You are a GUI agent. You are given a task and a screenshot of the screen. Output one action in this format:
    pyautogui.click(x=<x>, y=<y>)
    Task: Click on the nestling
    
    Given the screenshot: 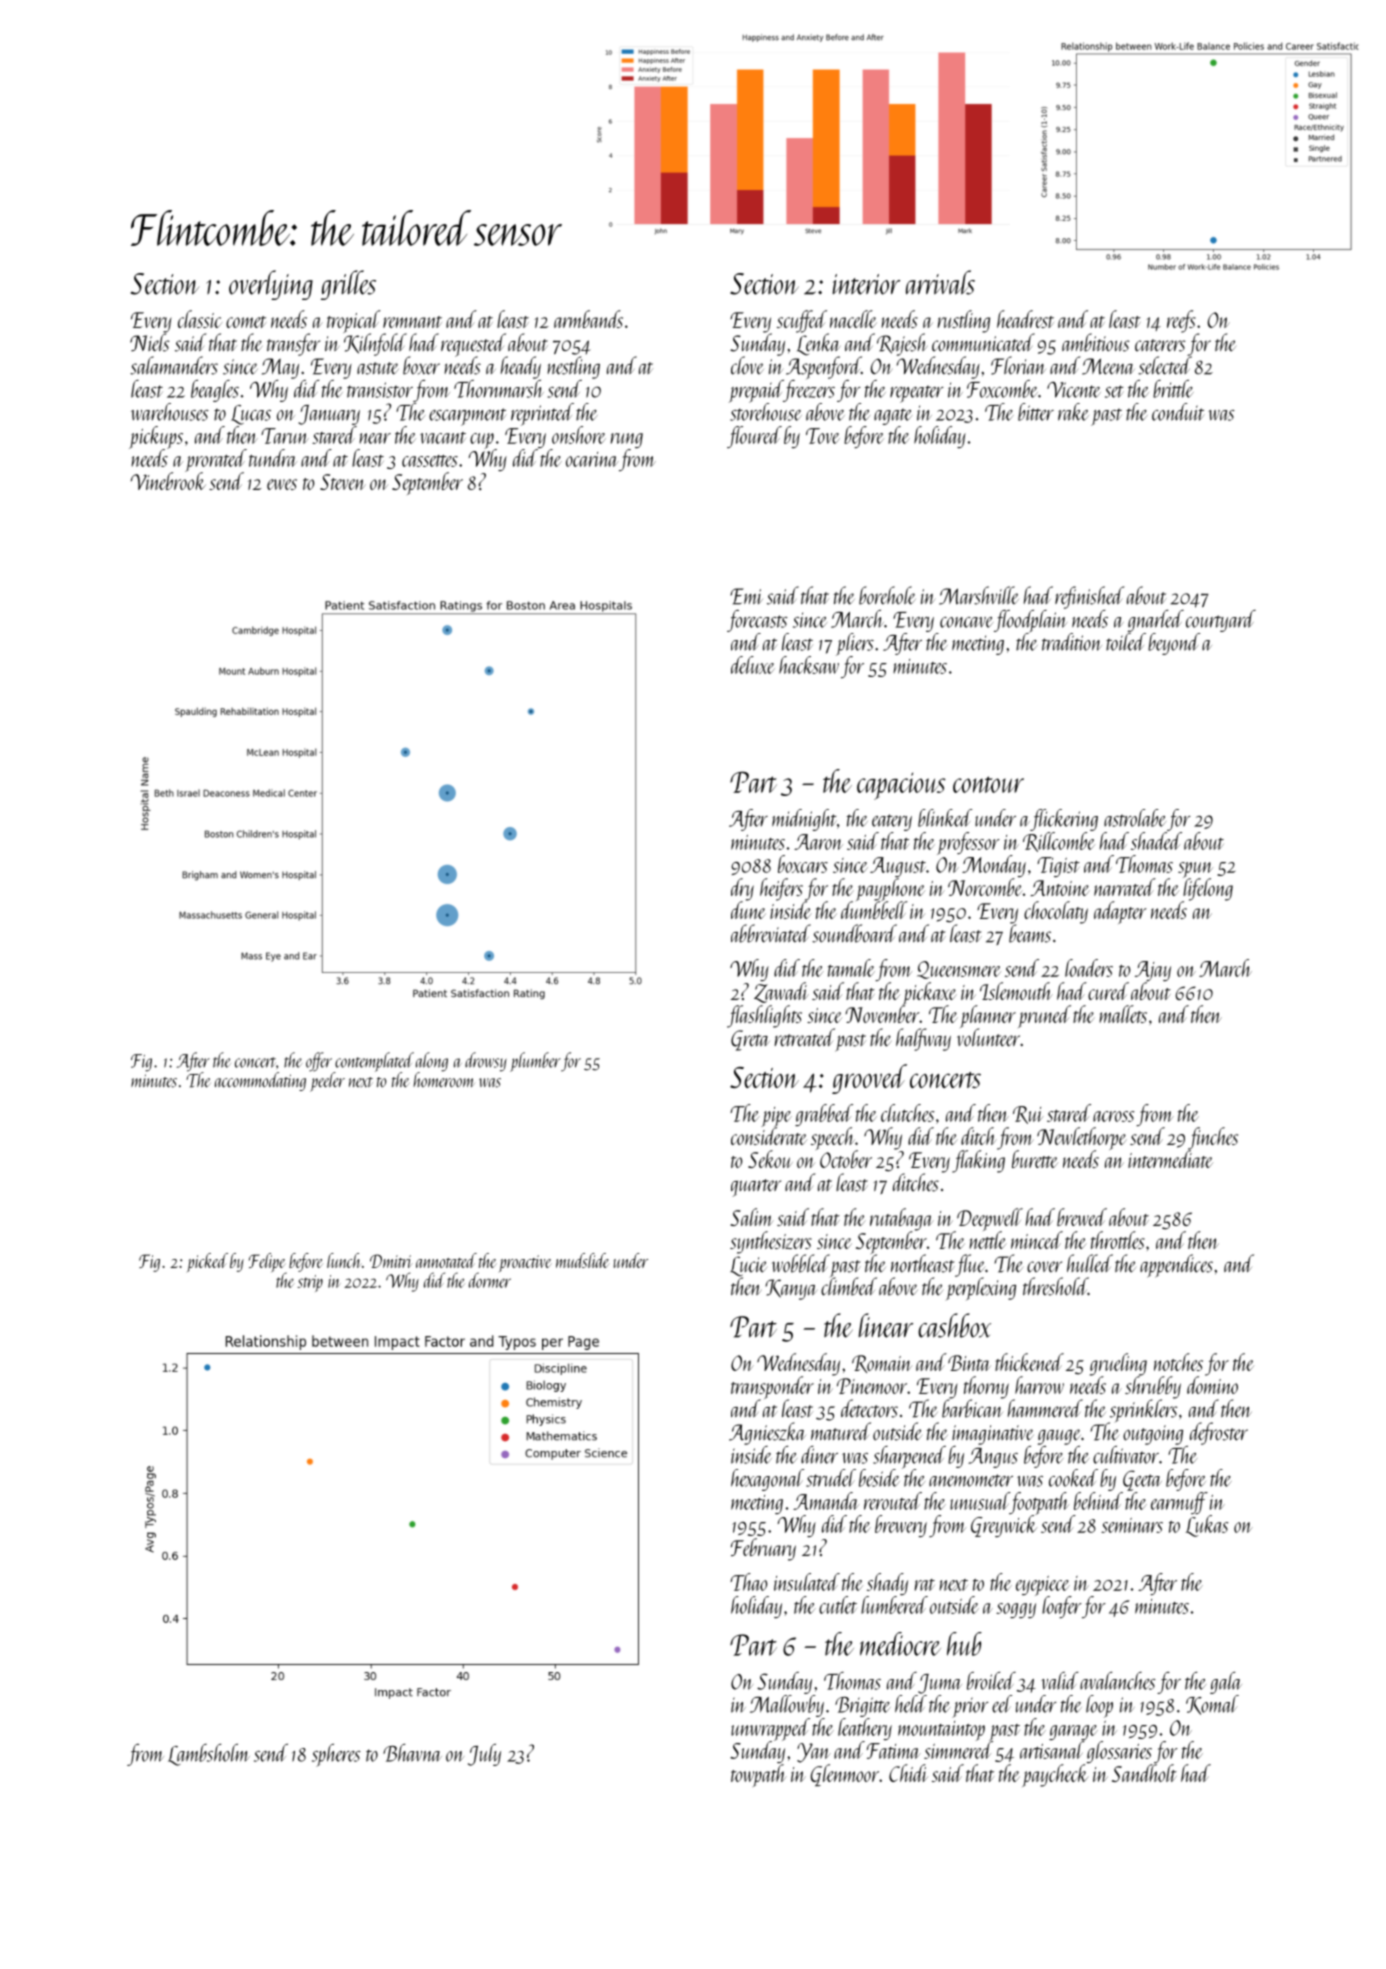 What is the action you would take?
    pyautogui.click(x=573, y=367)
